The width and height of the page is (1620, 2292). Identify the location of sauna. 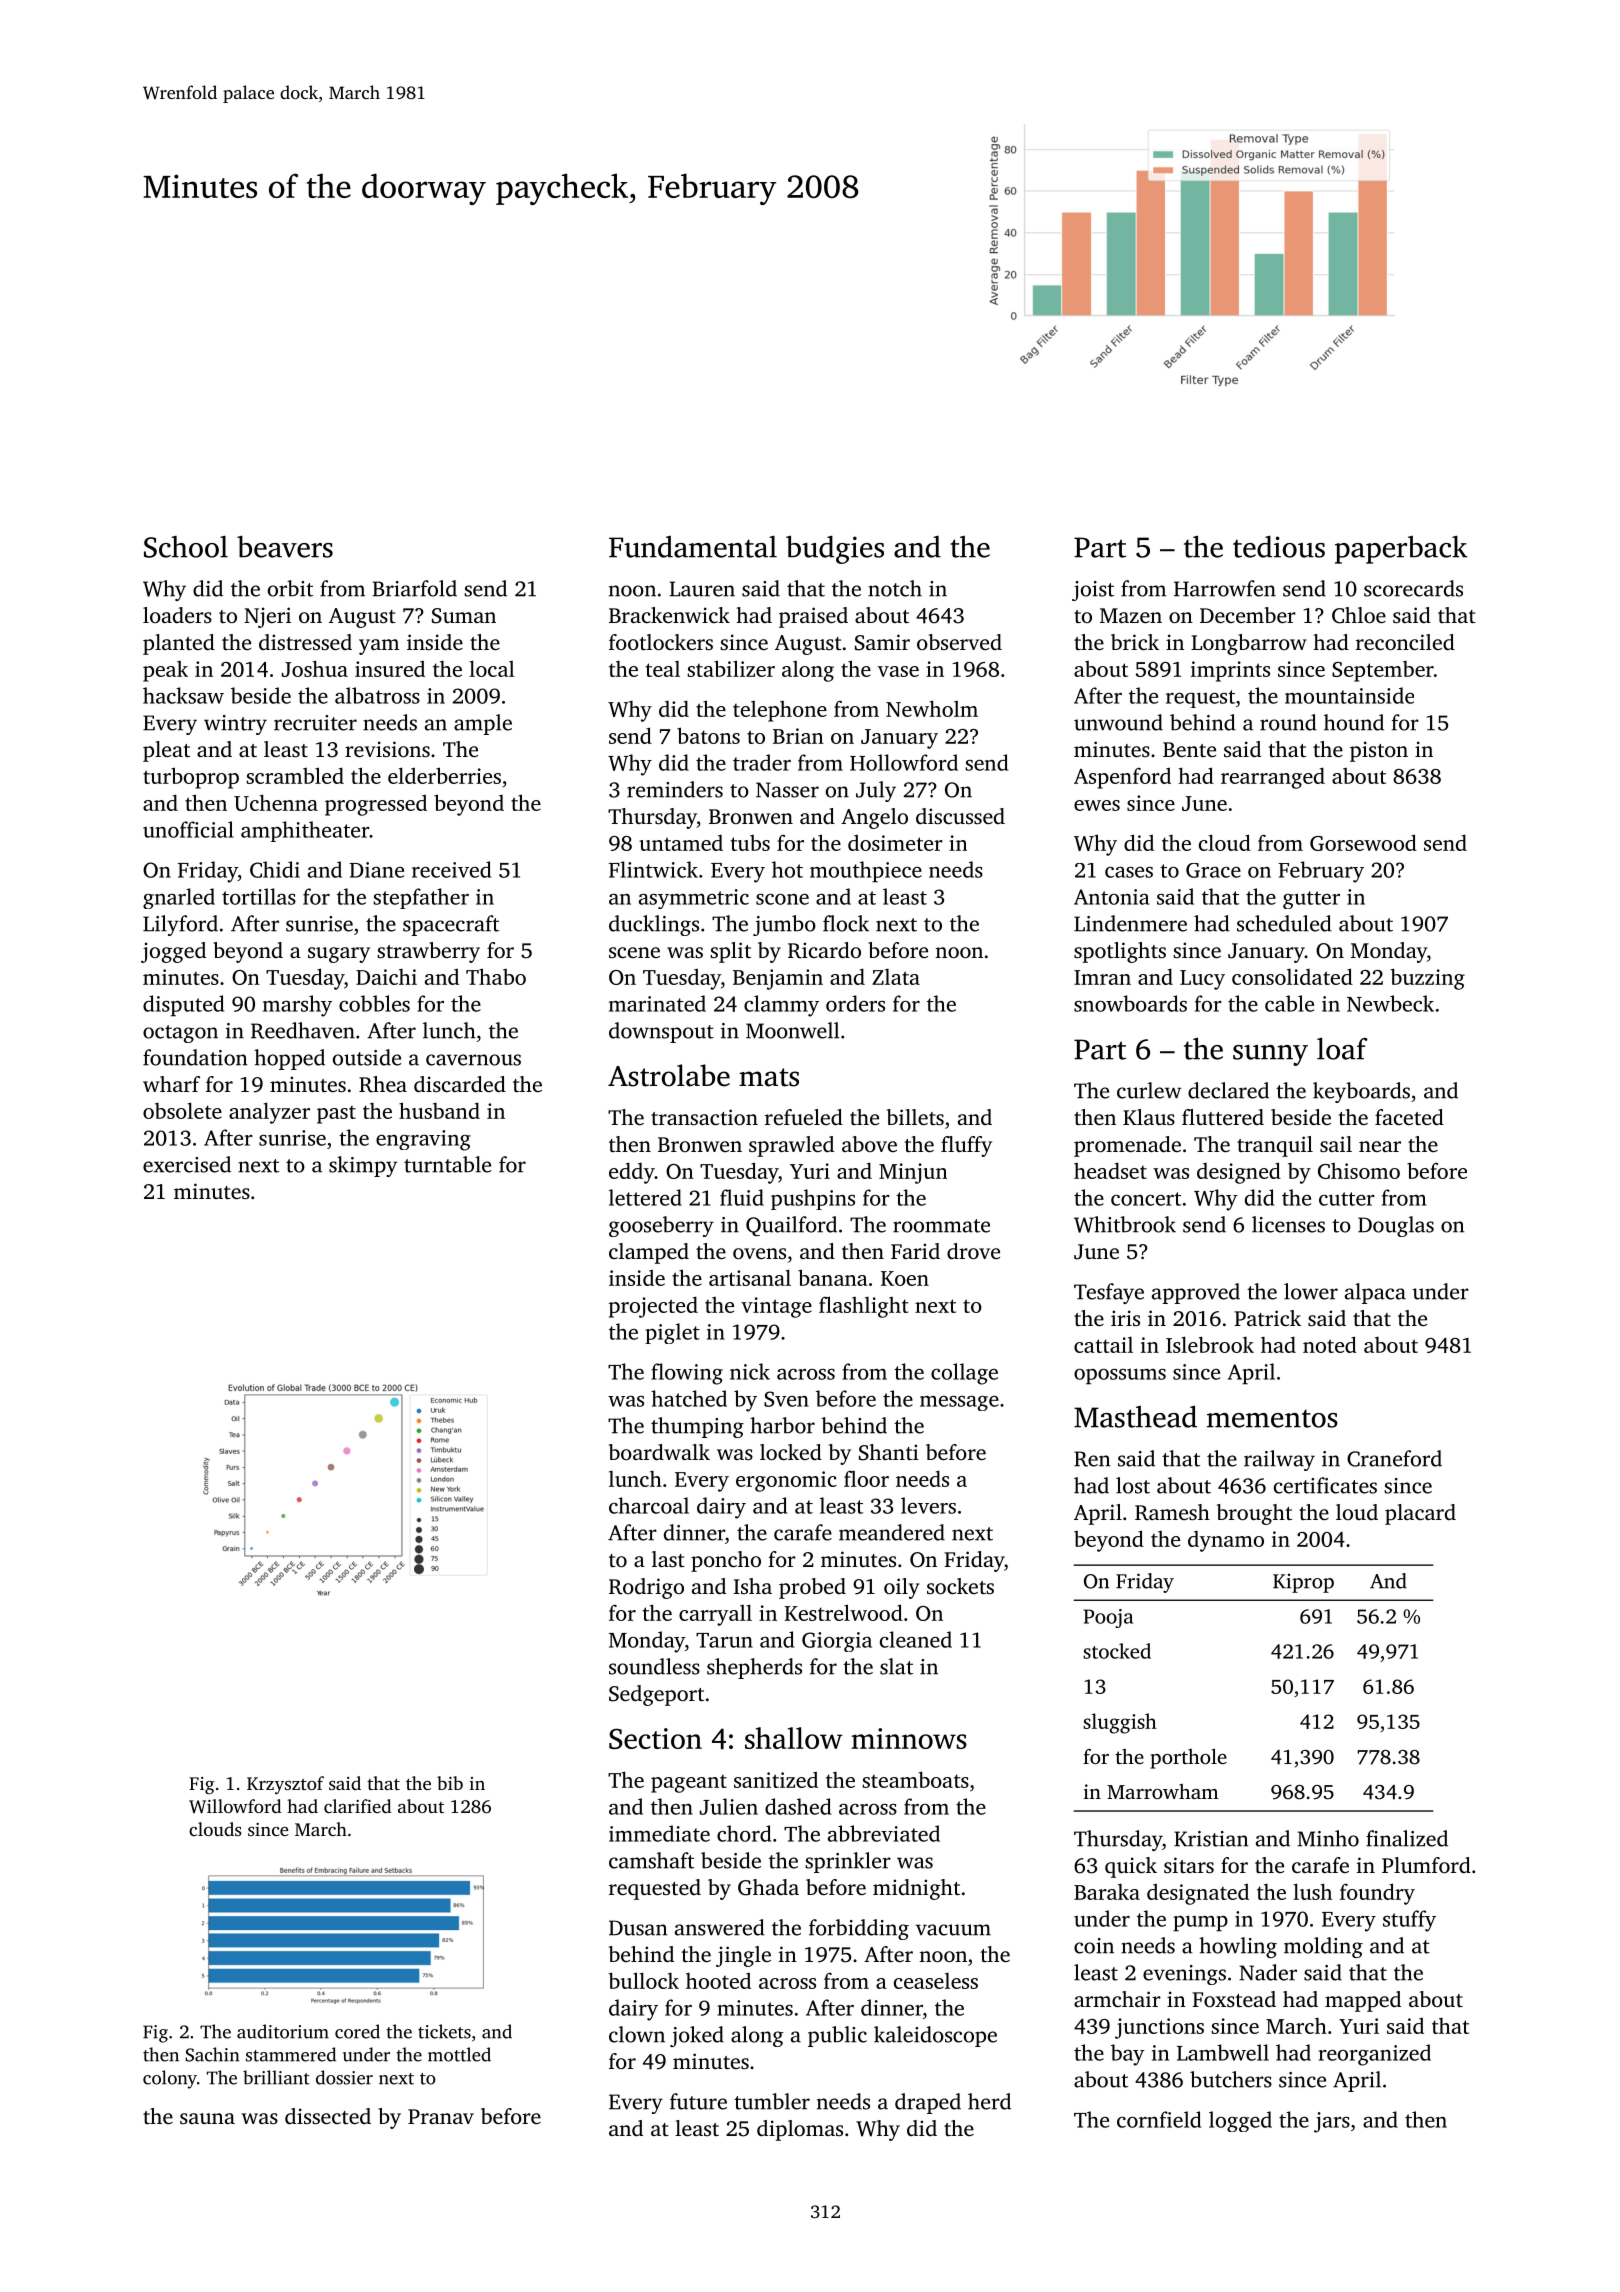
(207, 2118).
